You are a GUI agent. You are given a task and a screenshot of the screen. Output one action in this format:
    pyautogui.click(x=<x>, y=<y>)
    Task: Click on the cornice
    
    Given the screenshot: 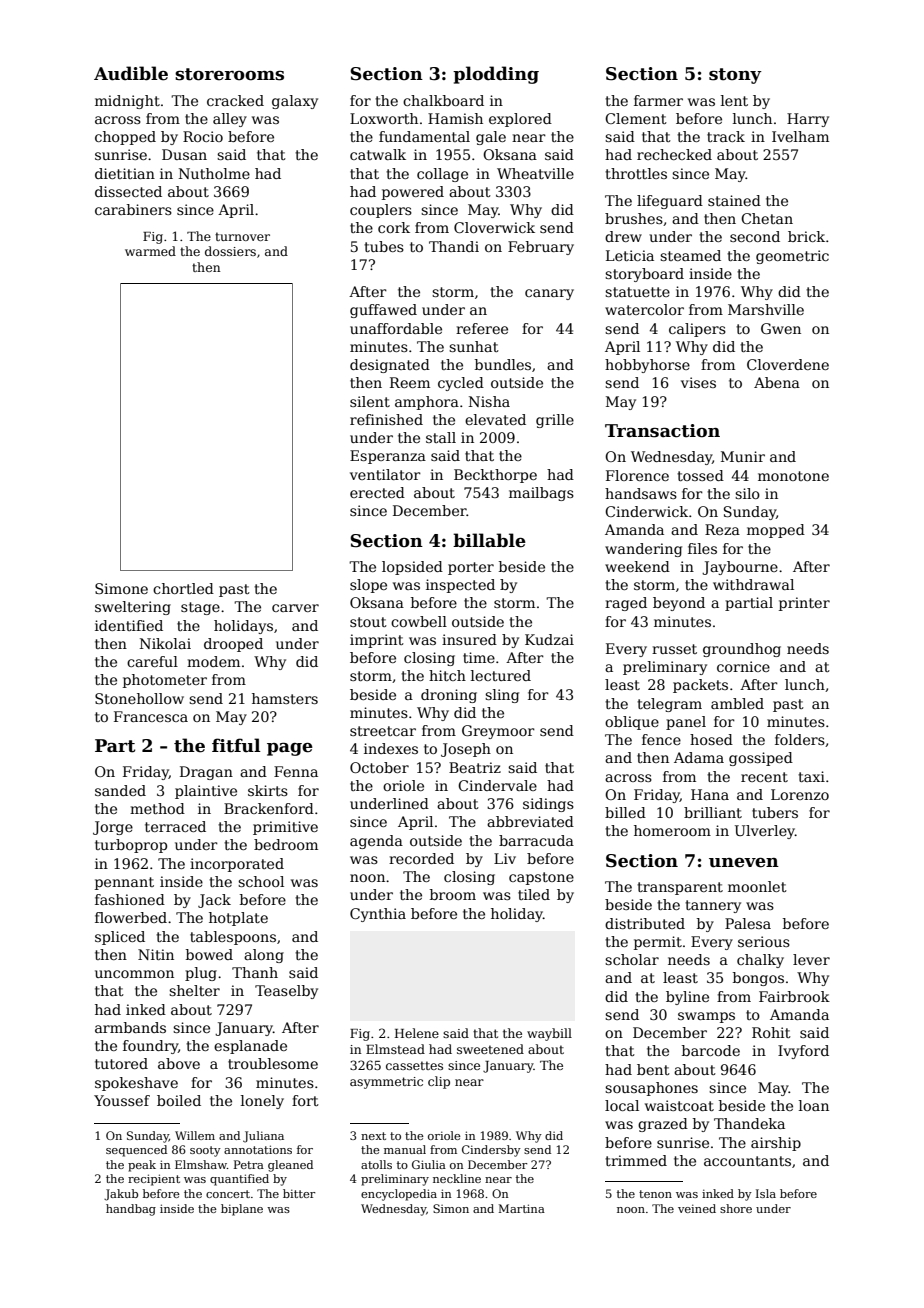 What is the action you would take?
    pyautogui.click(x=743, y=666)
